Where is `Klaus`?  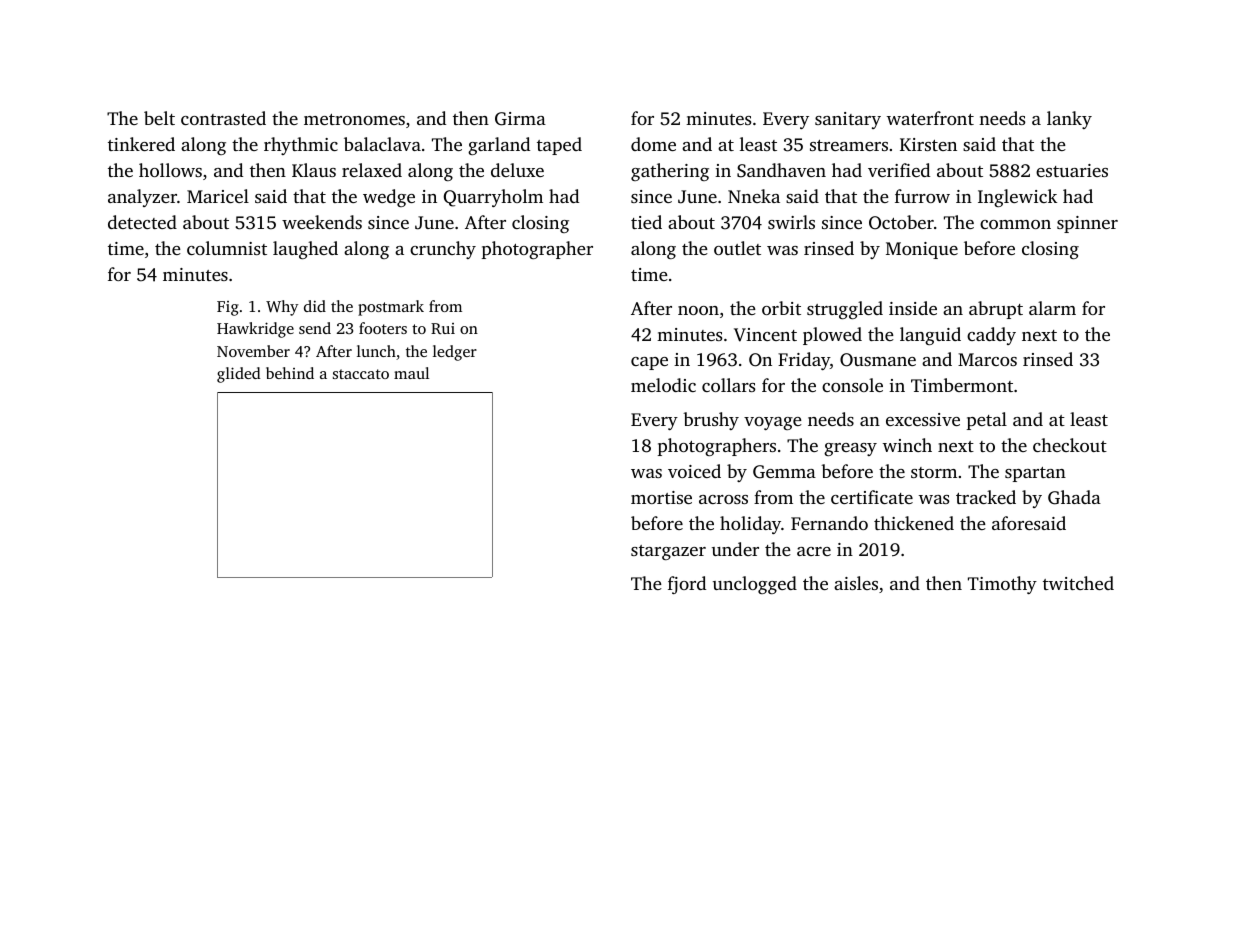
Klaus is located at coordinates (314, 170).
